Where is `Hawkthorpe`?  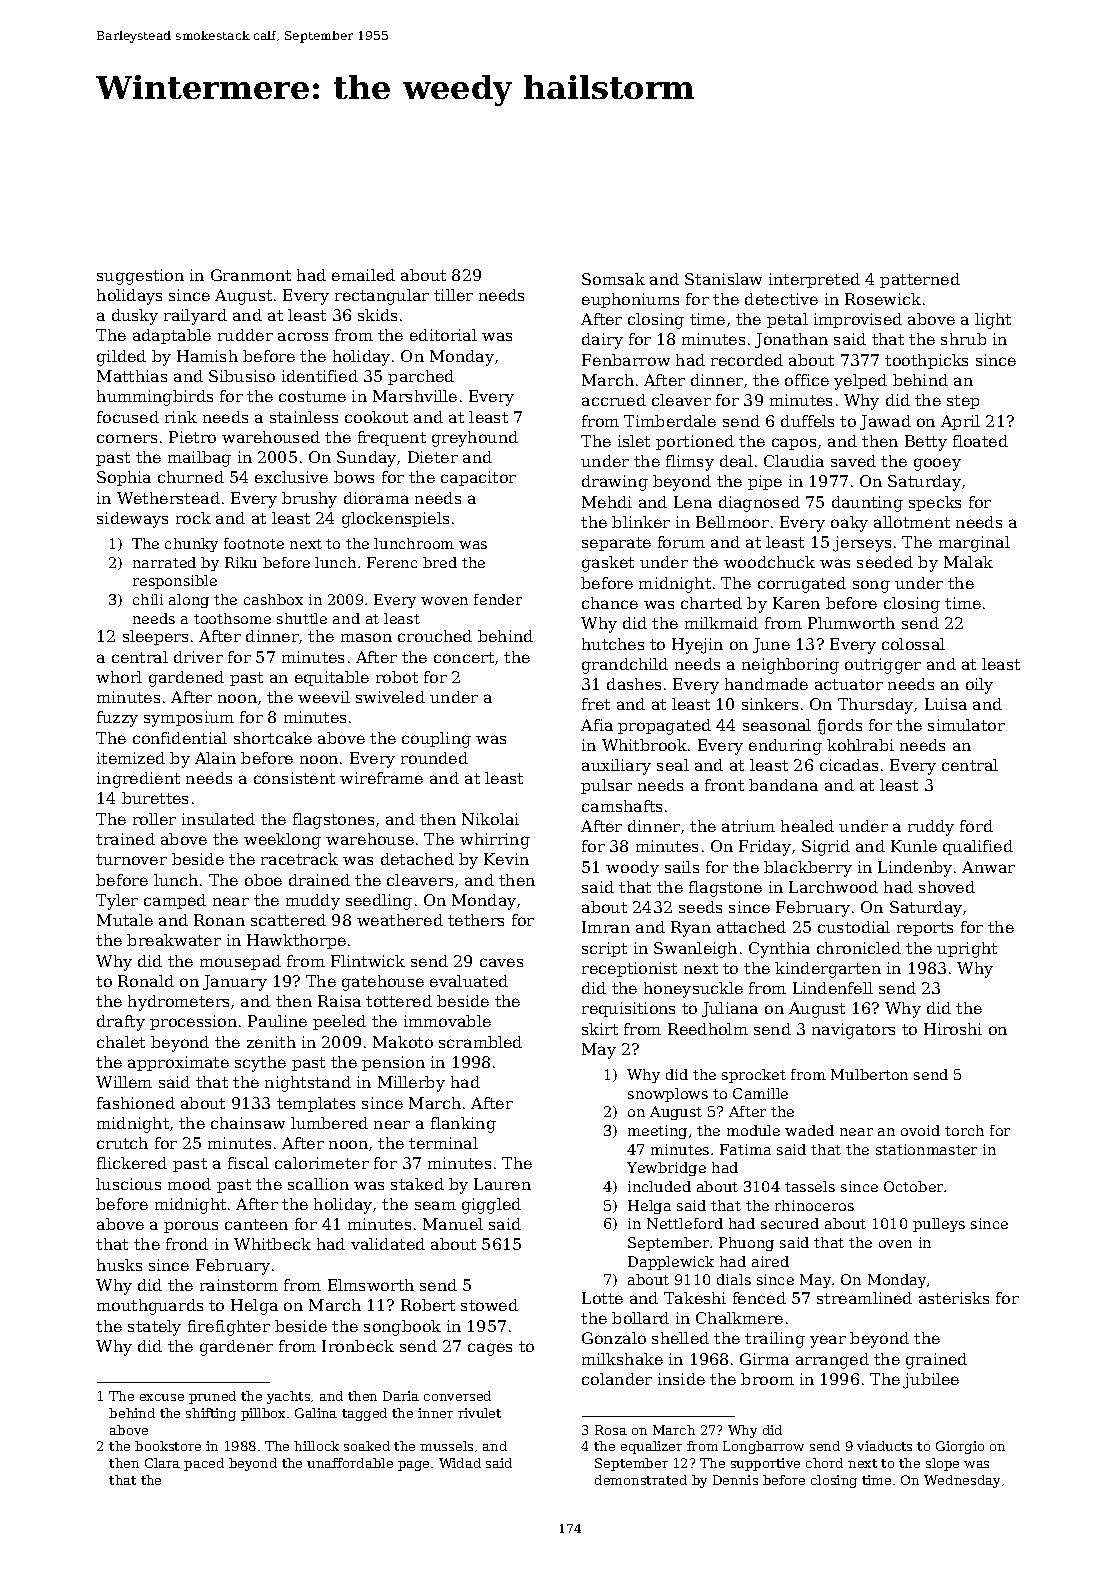 Hawkthorpe is located at coordinates (296, 941).
